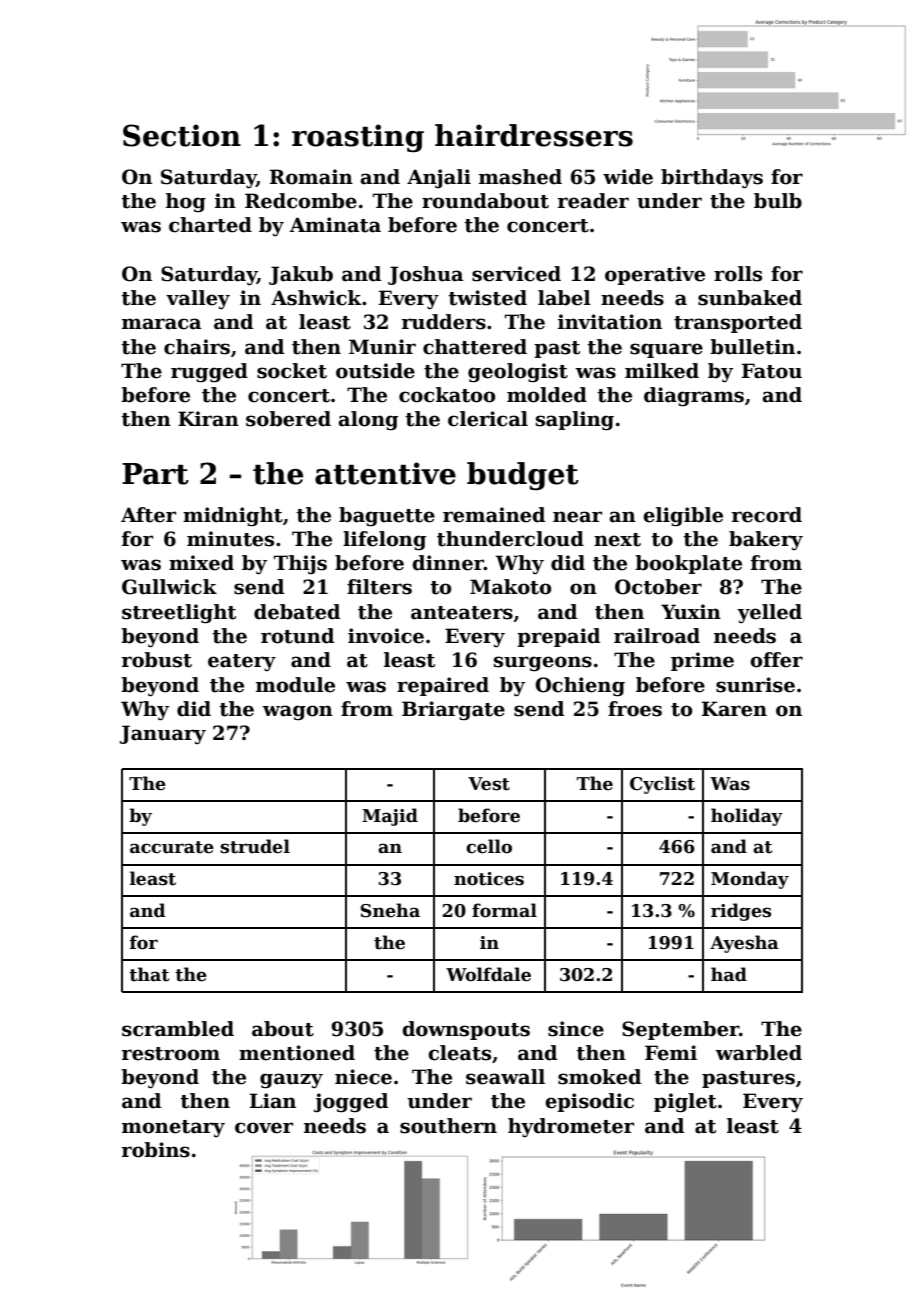 This screenshot has width=924, height=1308. I want to click on niece, so click(363, 1077).
